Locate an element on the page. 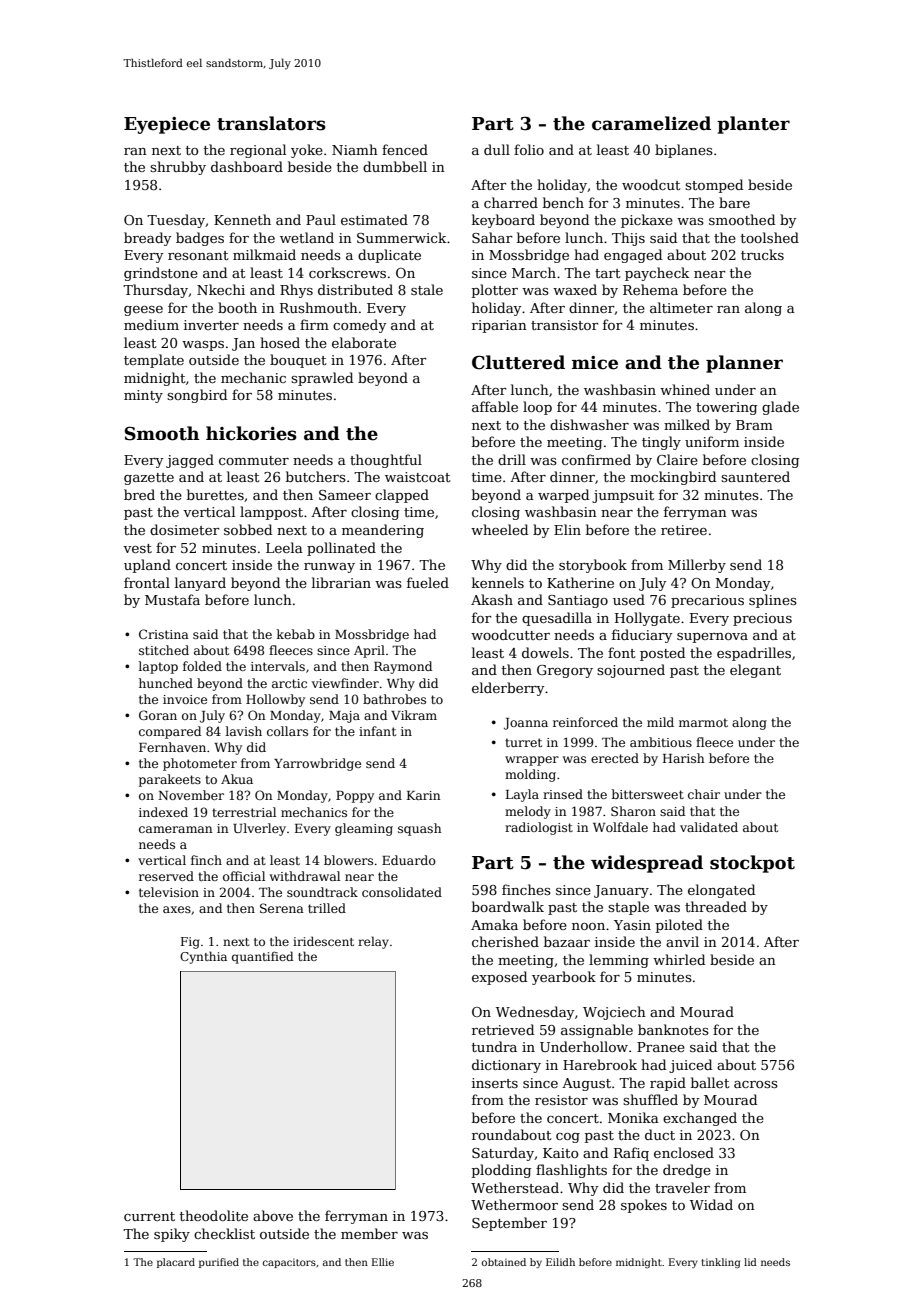 The width and height of the image is (924, 1308). spiky is located at coordinates (172, 1235).
